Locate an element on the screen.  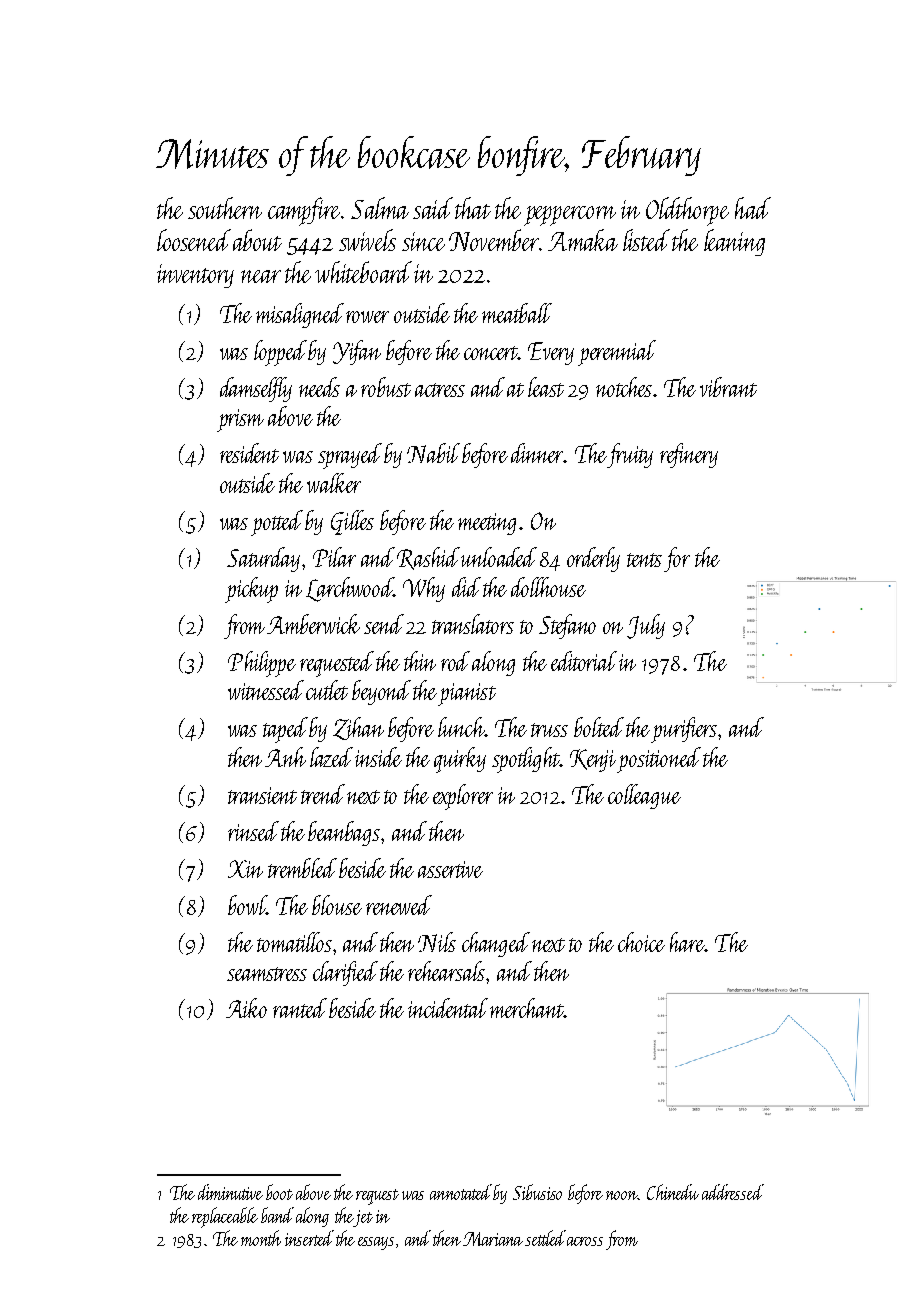
diminutive is located at coordinates (230, 1192).
